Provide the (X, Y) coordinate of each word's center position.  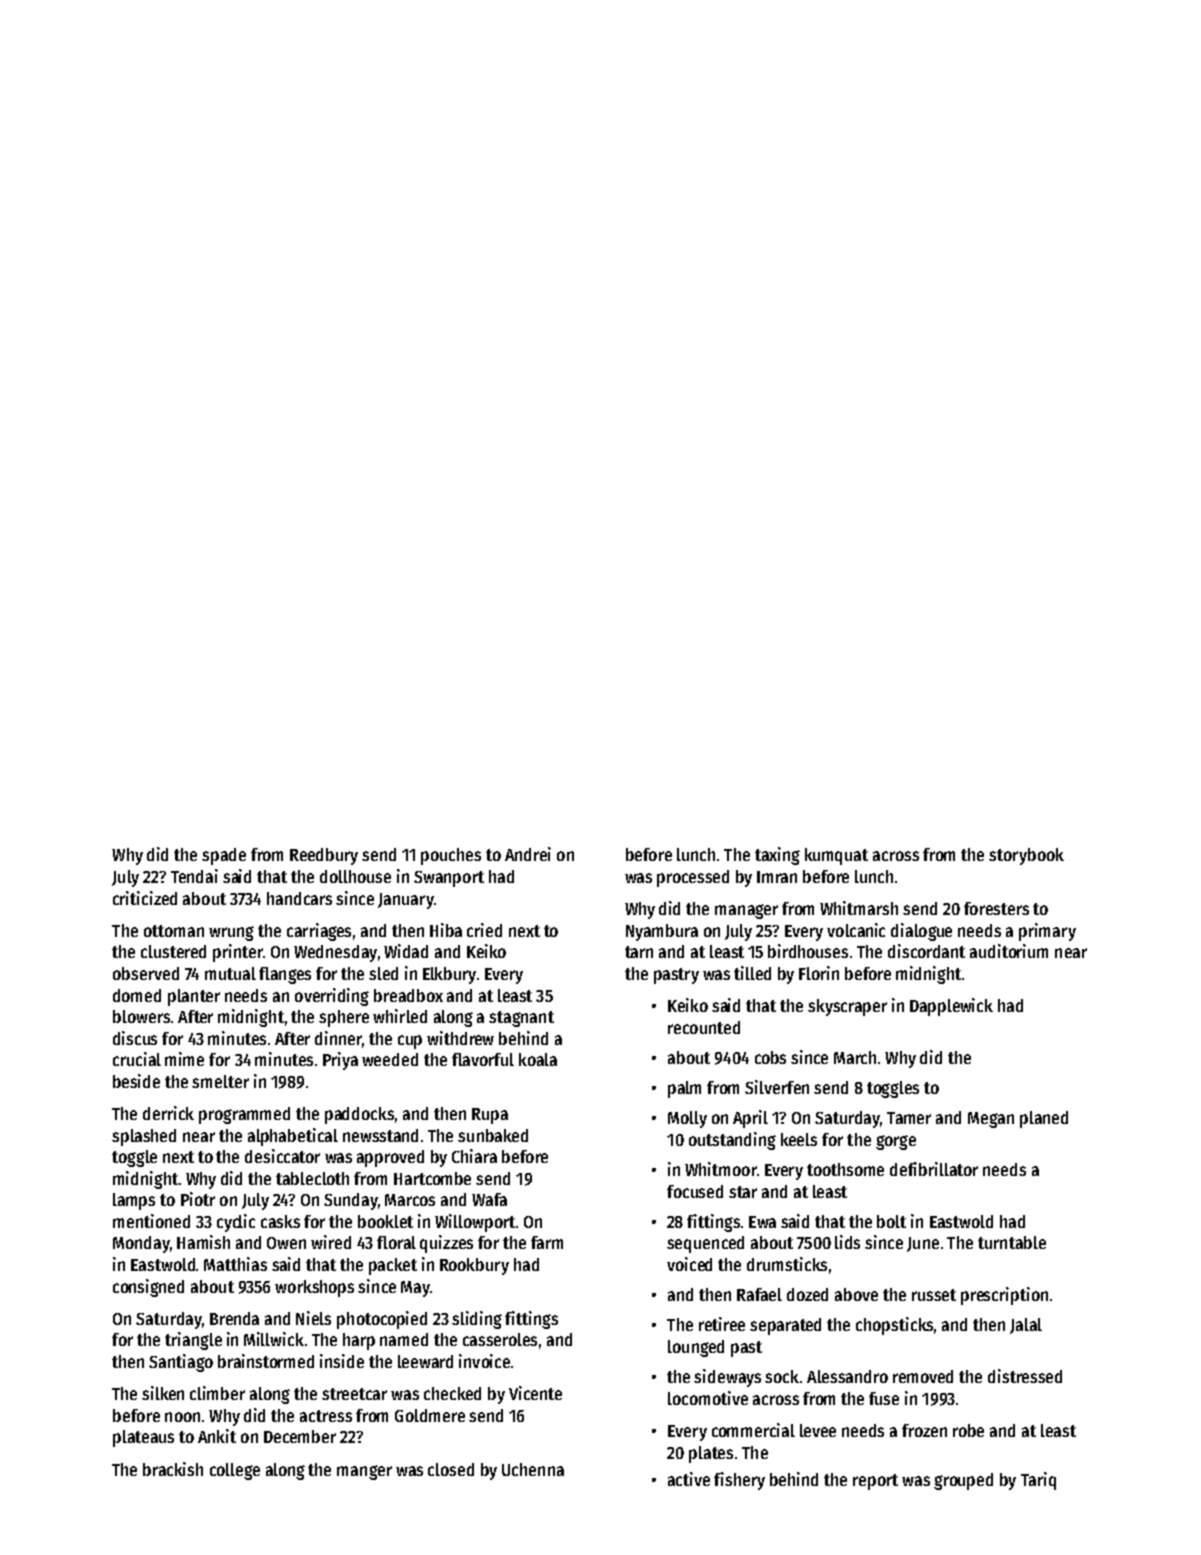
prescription (1004, 1296)
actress (326, 1416)
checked (452, 1393)
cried (484, 930)
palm (684, 1089)
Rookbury (474, 1266)
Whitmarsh (859, 908)
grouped (963, 1481)
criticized (145, 898)
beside (136, 1081)
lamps (134, 1201)
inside (342, 1361)
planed (1044, 1119)
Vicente (535, 1393)
